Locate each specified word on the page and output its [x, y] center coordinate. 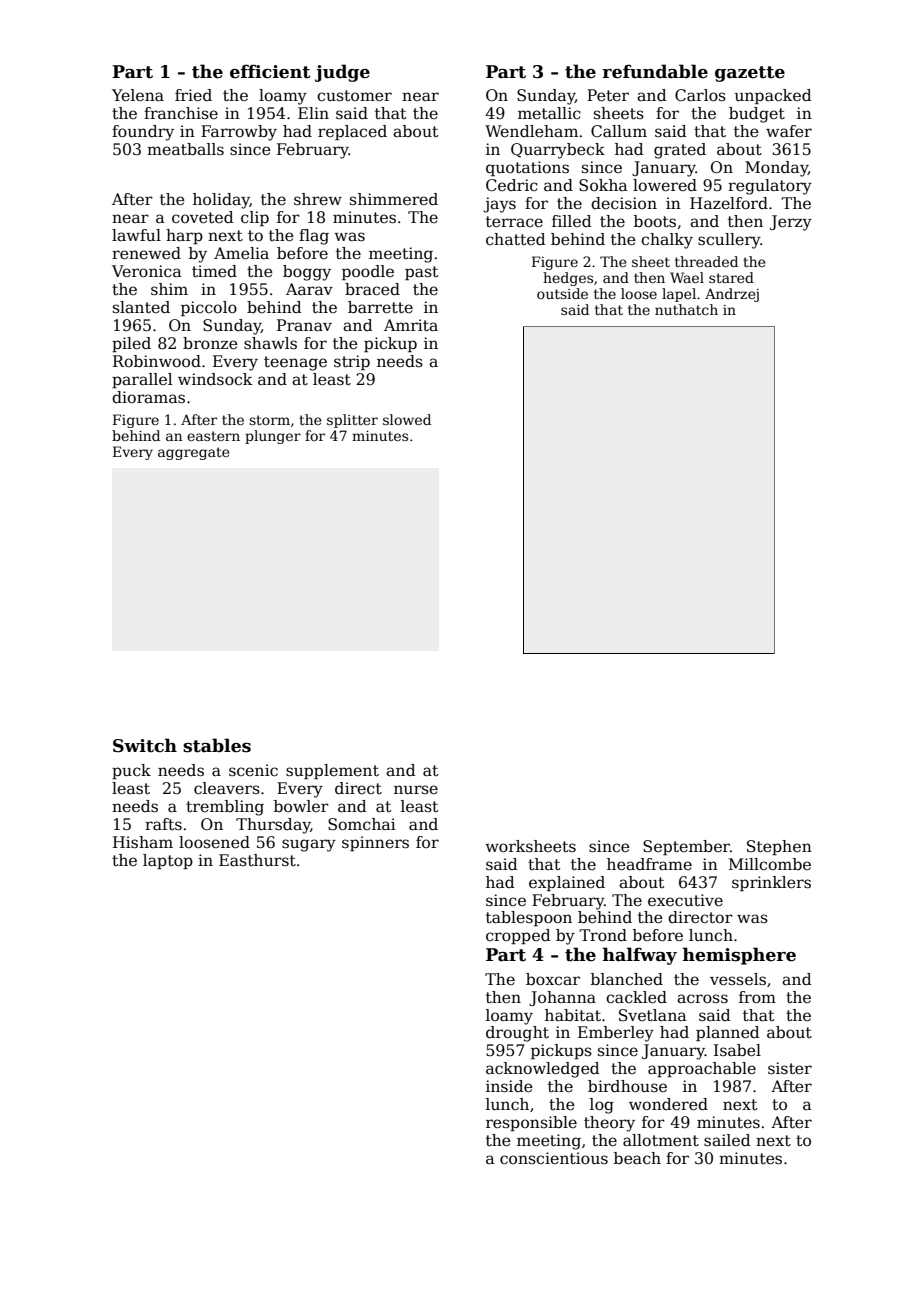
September [686, 847]
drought [517, 1034]
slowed [407, 419]
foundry [143, 133]
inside [509, 1086]
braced [372, 289]
